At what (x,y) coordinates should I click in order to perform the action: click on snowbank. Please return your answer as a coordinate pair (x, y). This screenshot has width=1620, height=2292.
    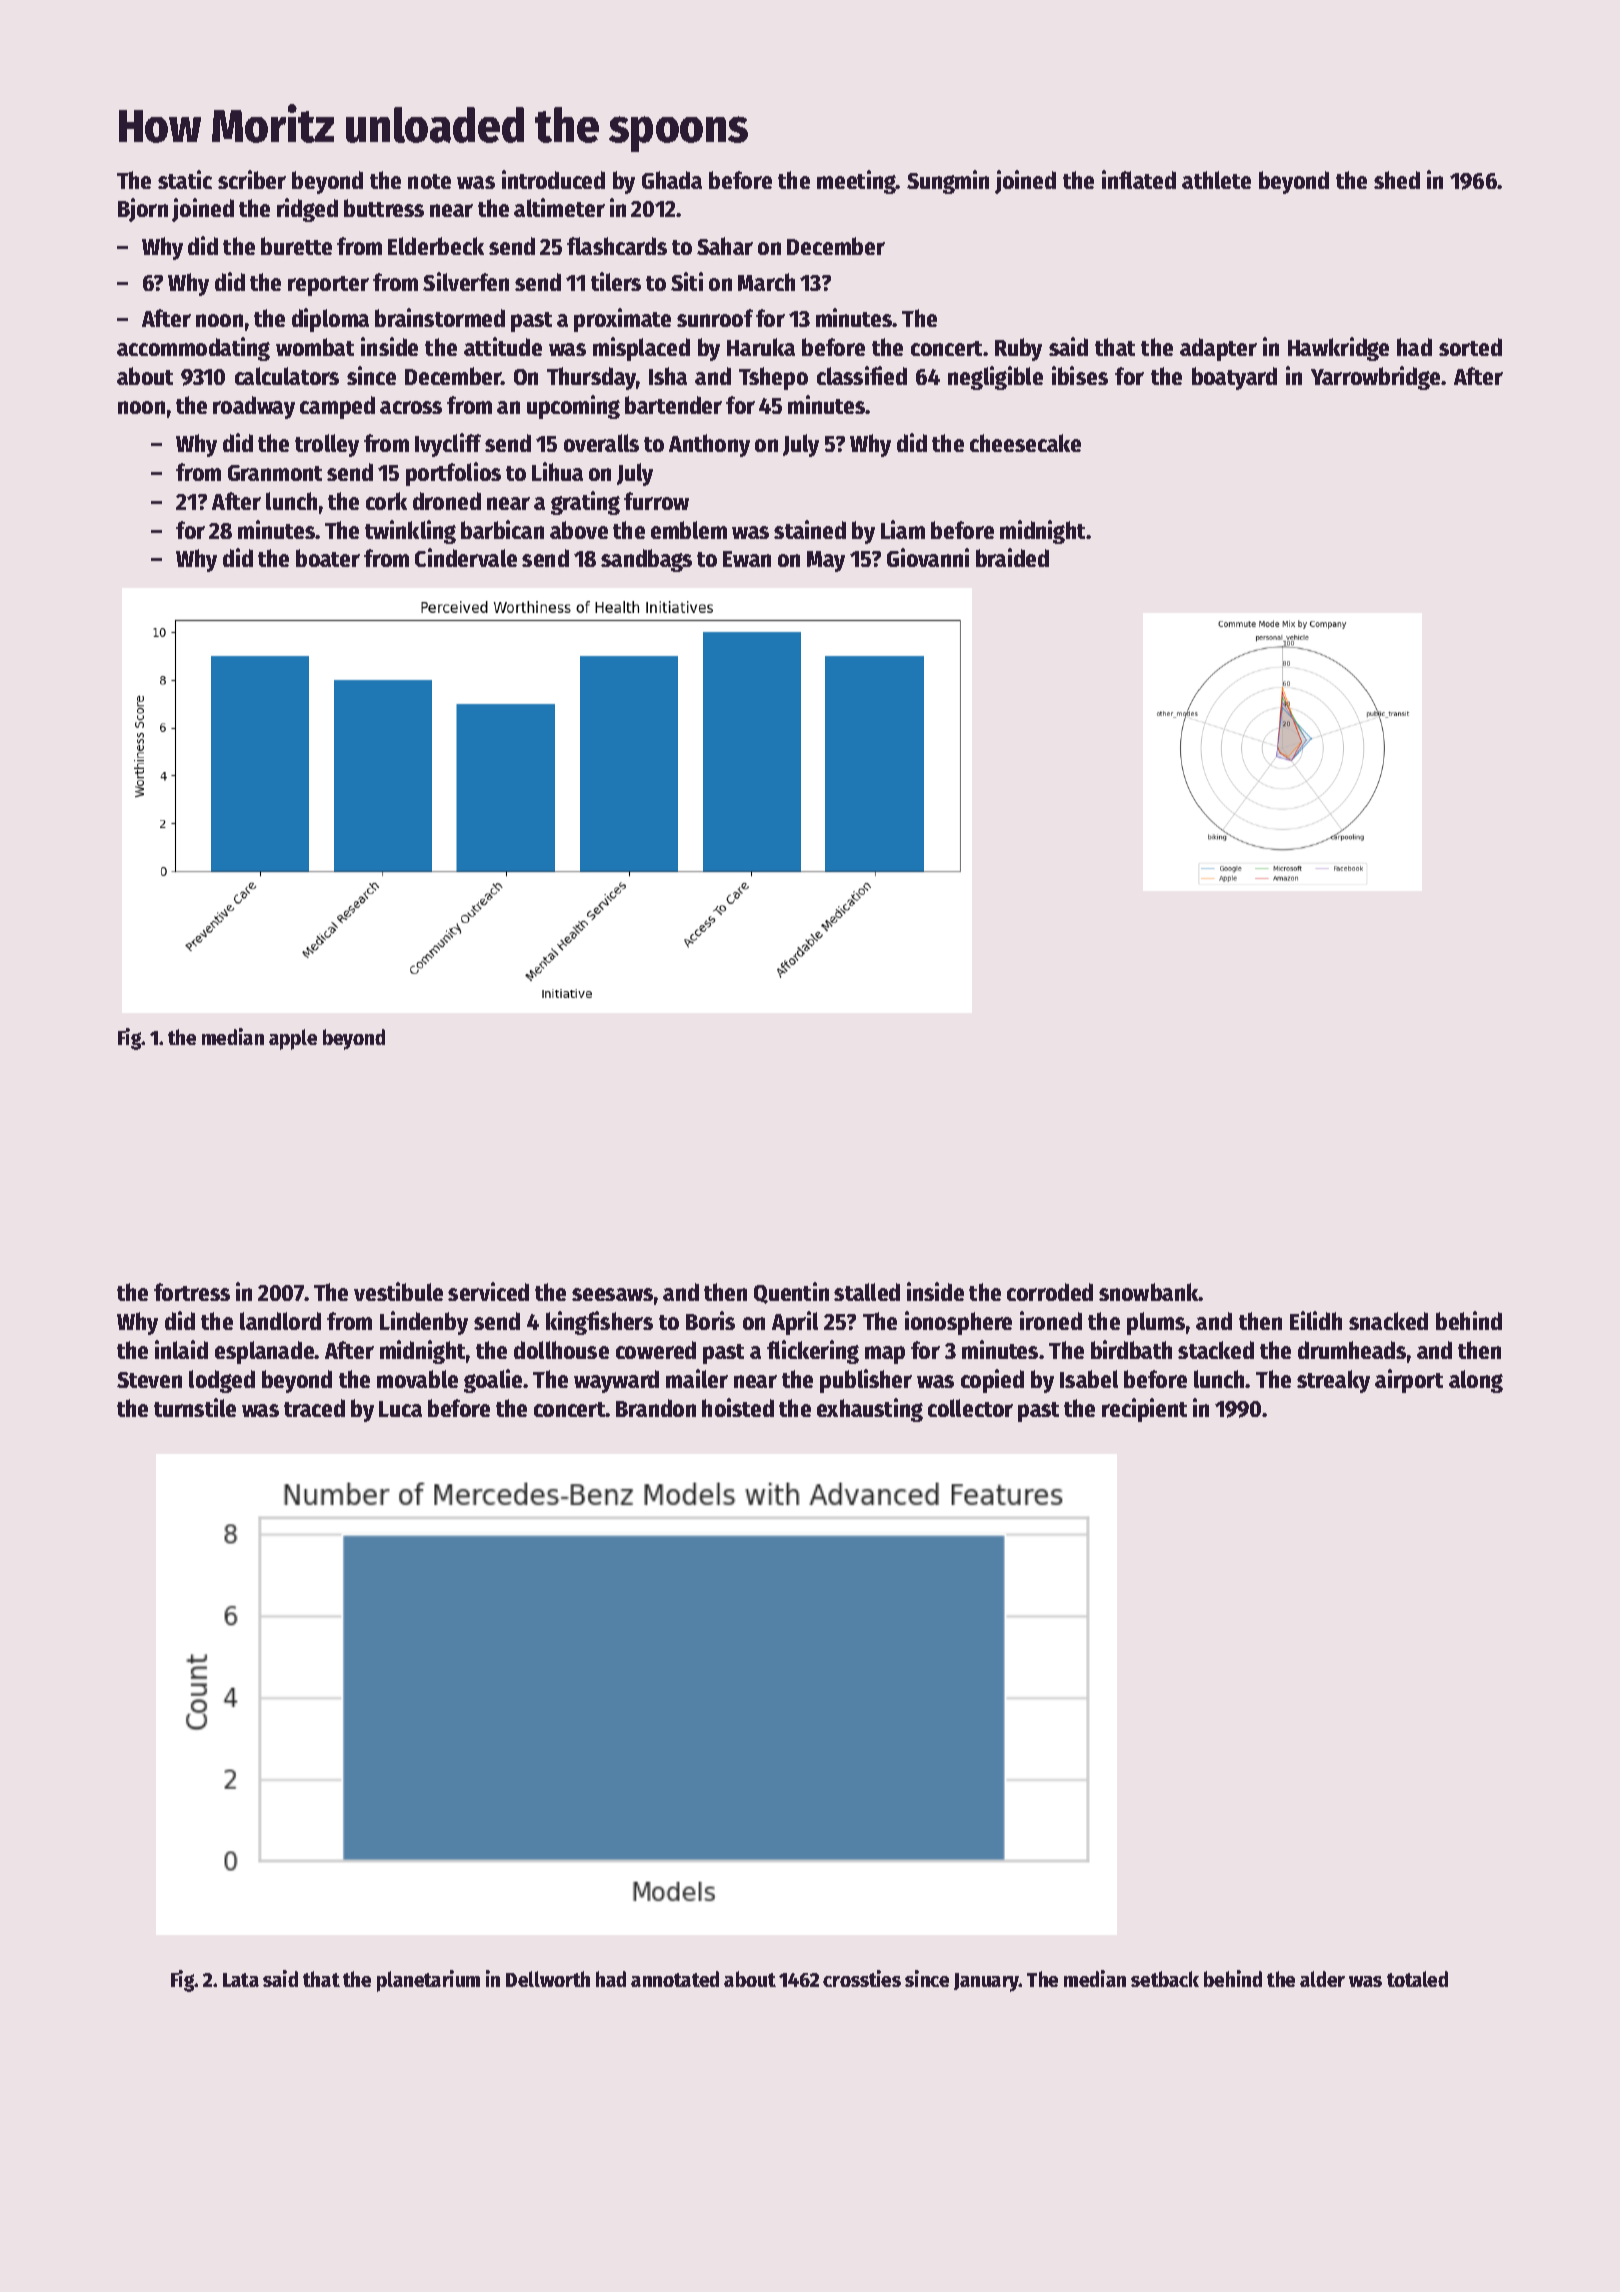
    Looking at the image, I should click on (1149, 1292).
